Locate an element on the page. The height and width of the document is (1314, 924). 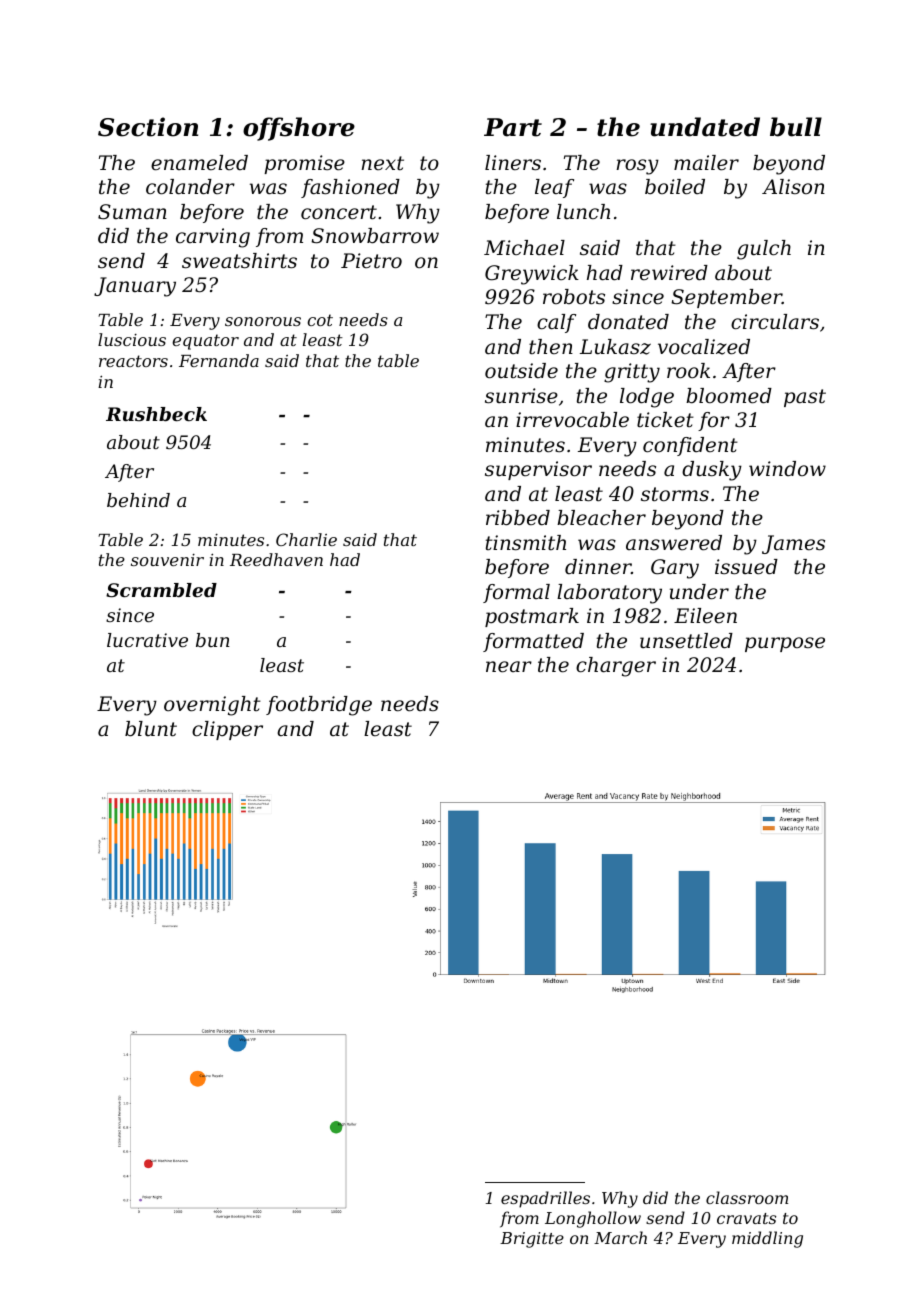
Brigitte is located at coordinates (532, 1240).
